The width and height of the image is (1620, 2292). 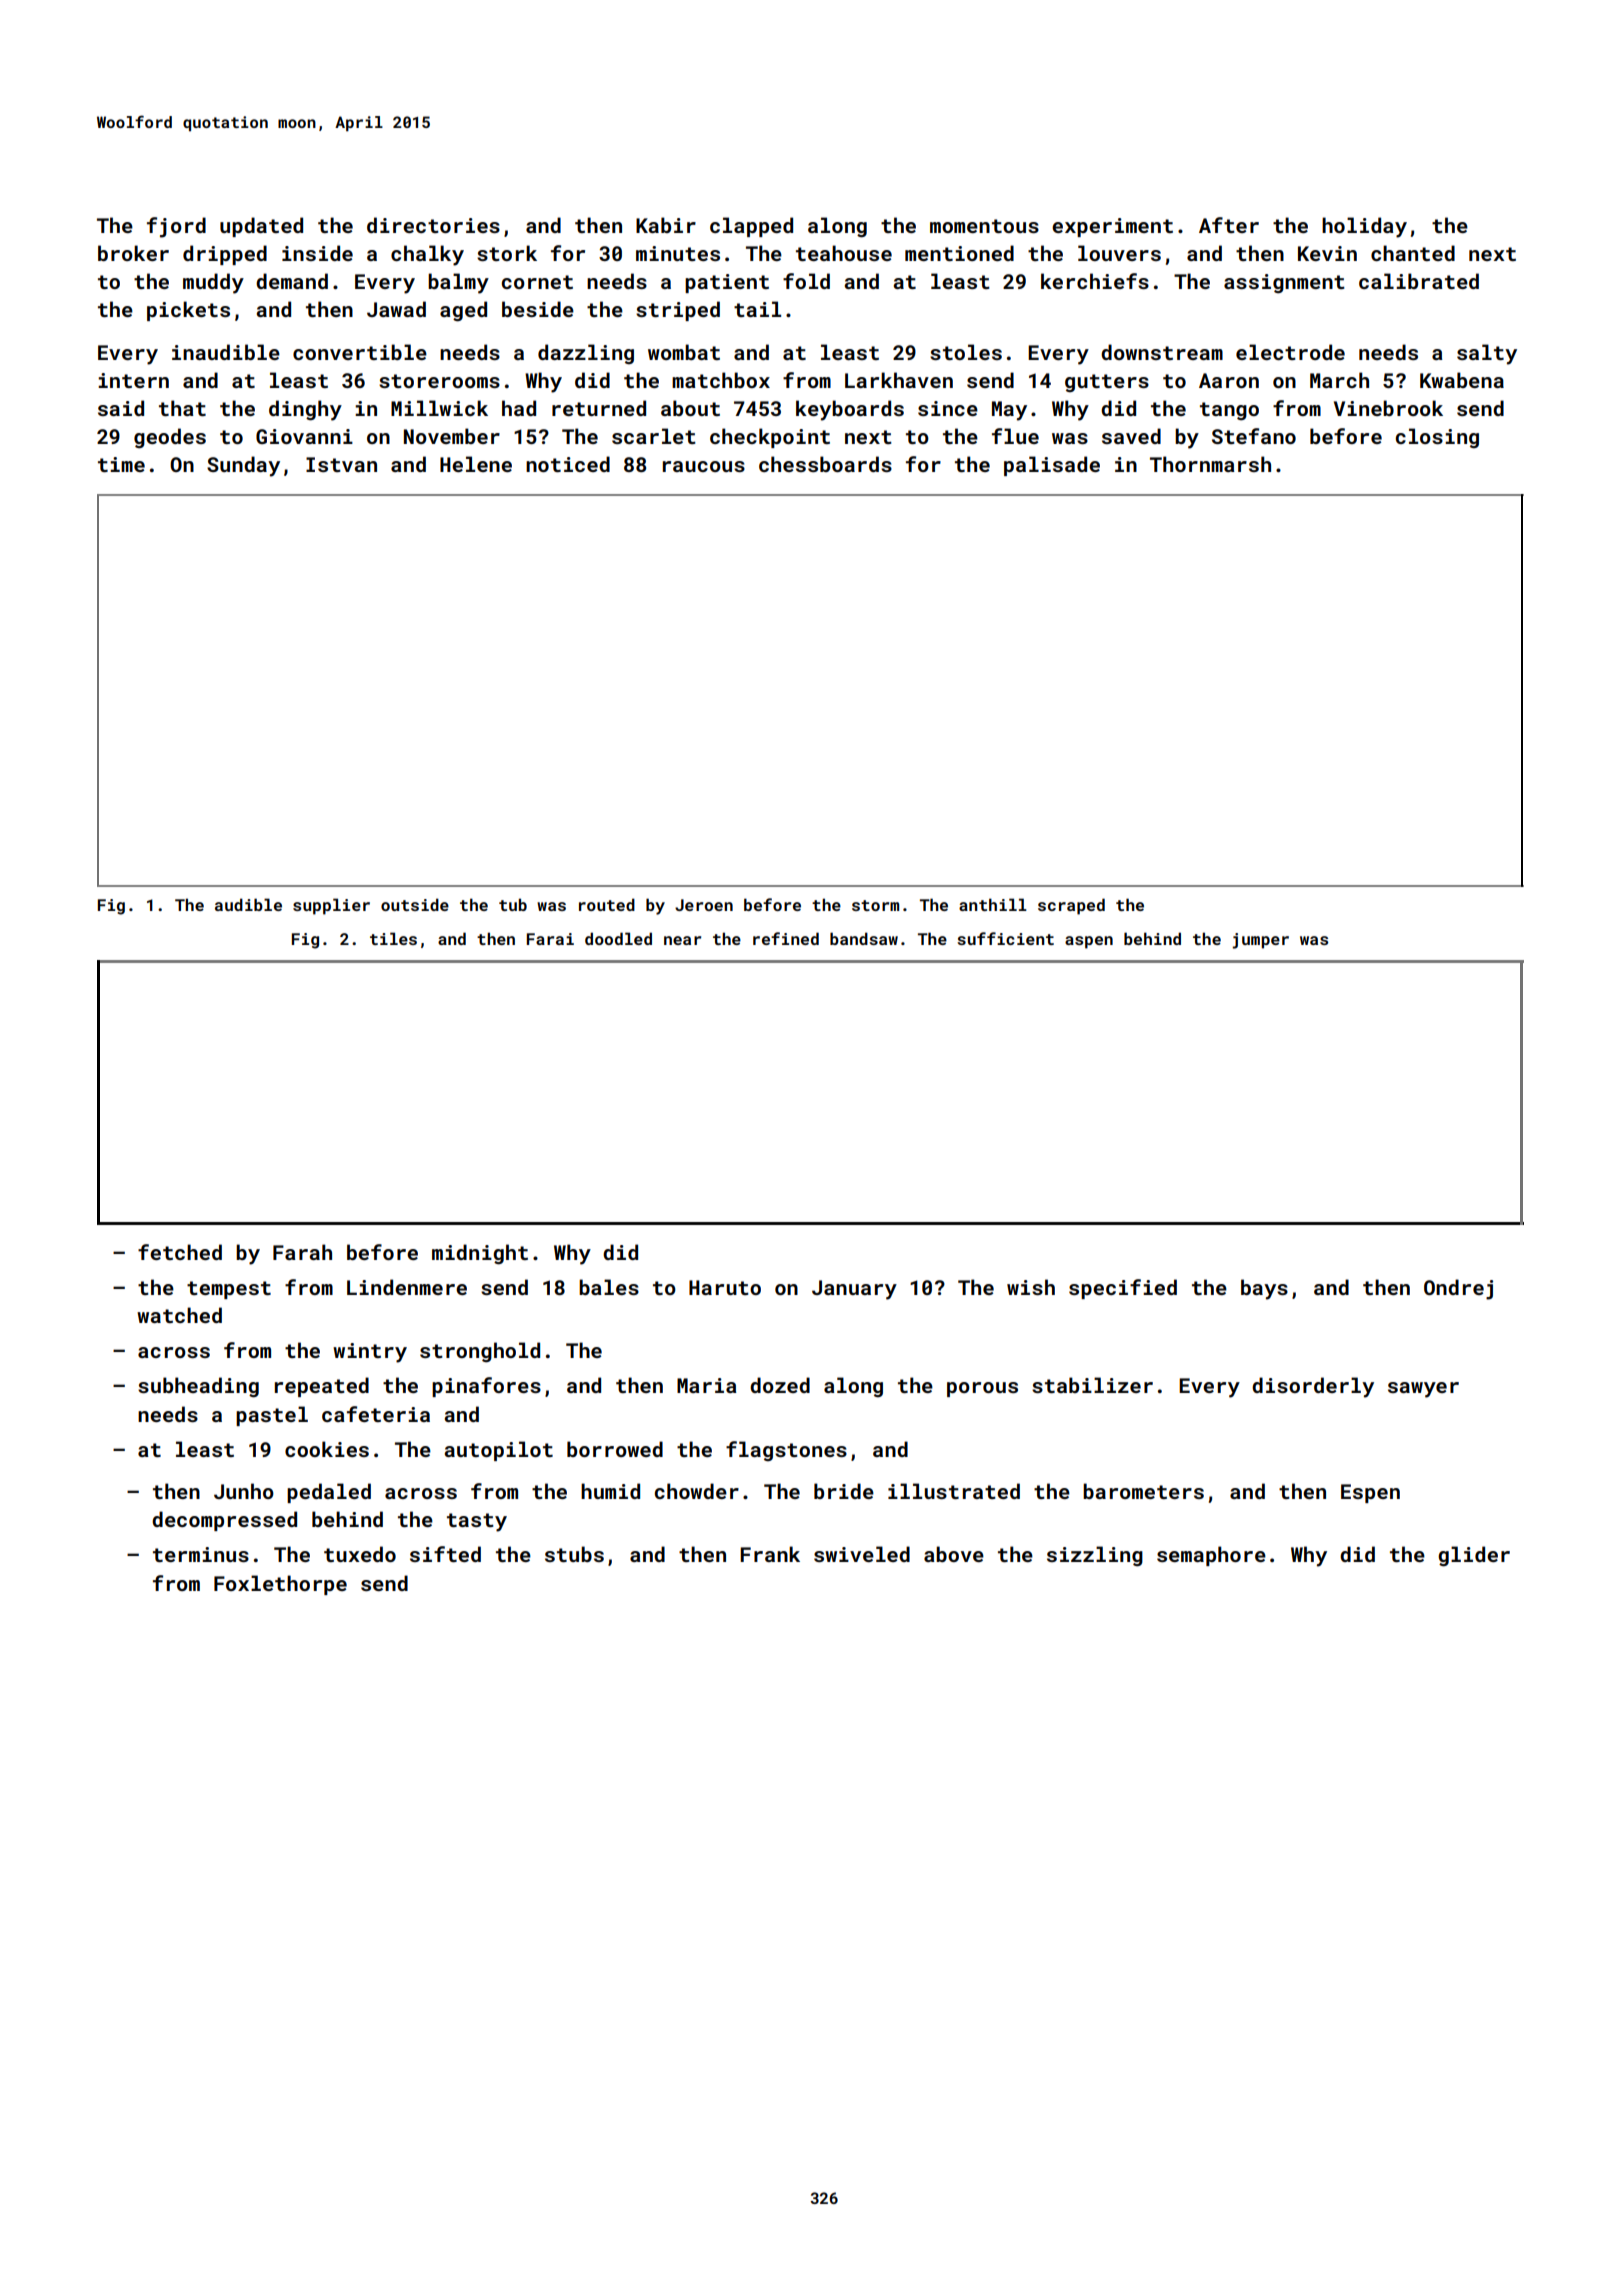 I want to click on palisade, so click(x=1052, y=466).
